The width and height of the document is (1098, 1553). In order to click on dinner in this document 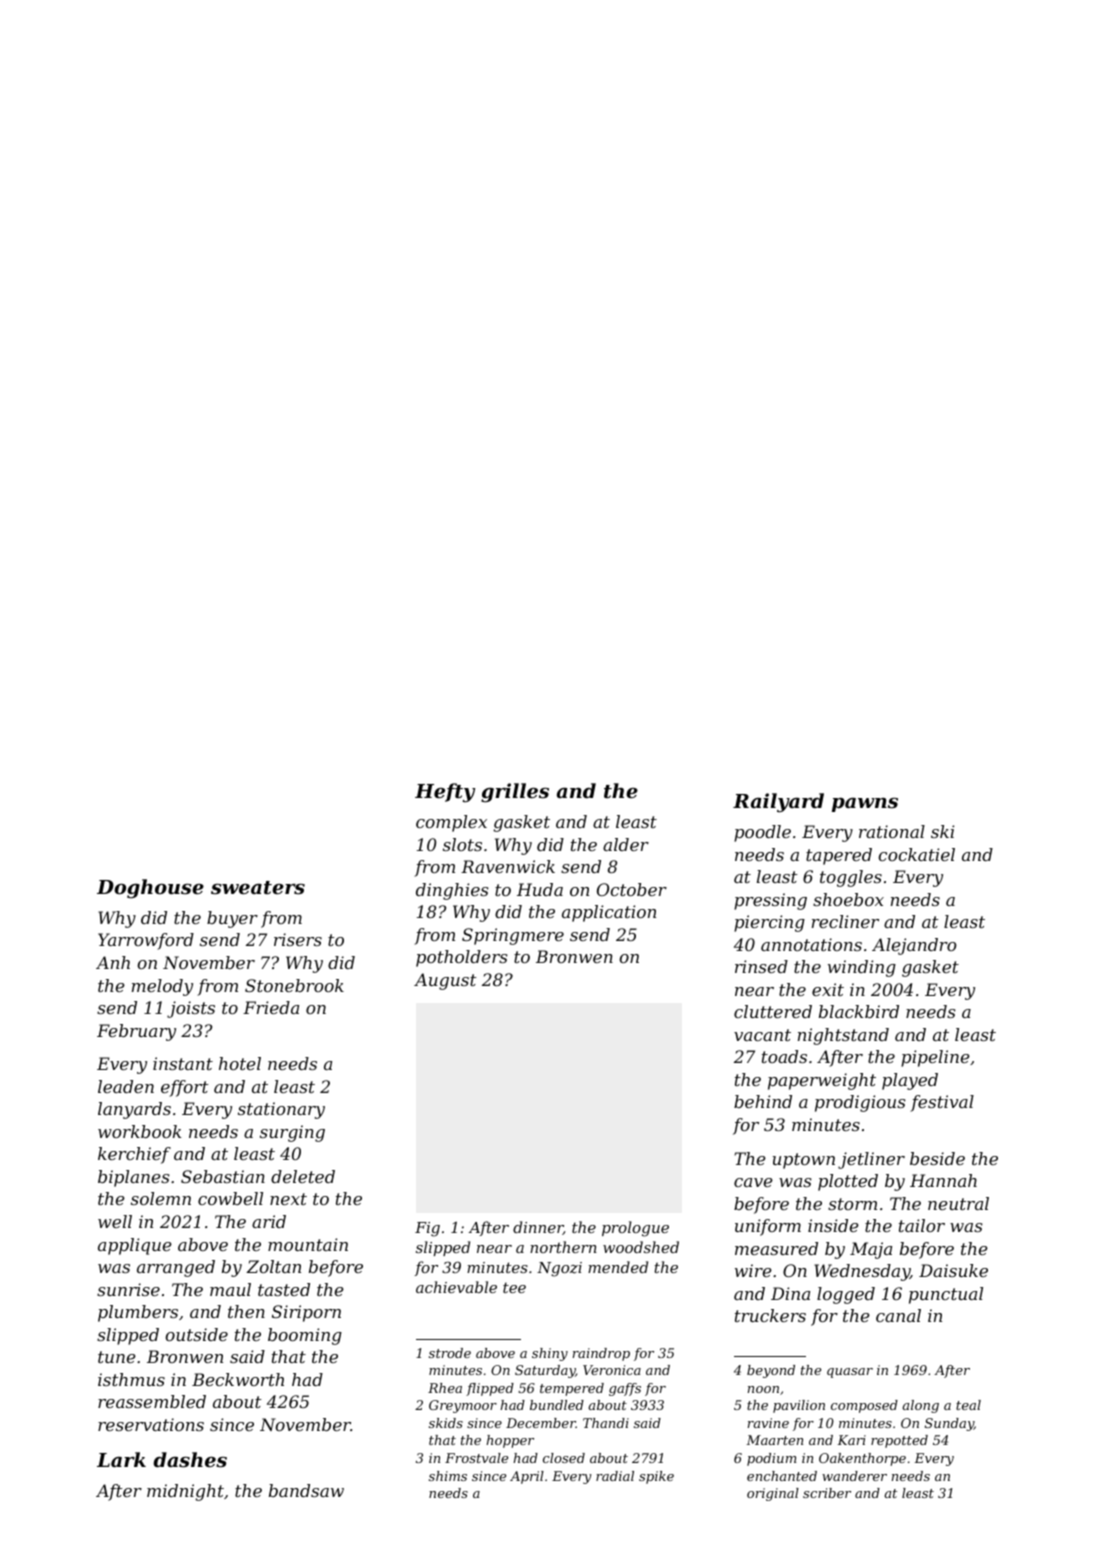, I will do `click(538, 1228)`.
